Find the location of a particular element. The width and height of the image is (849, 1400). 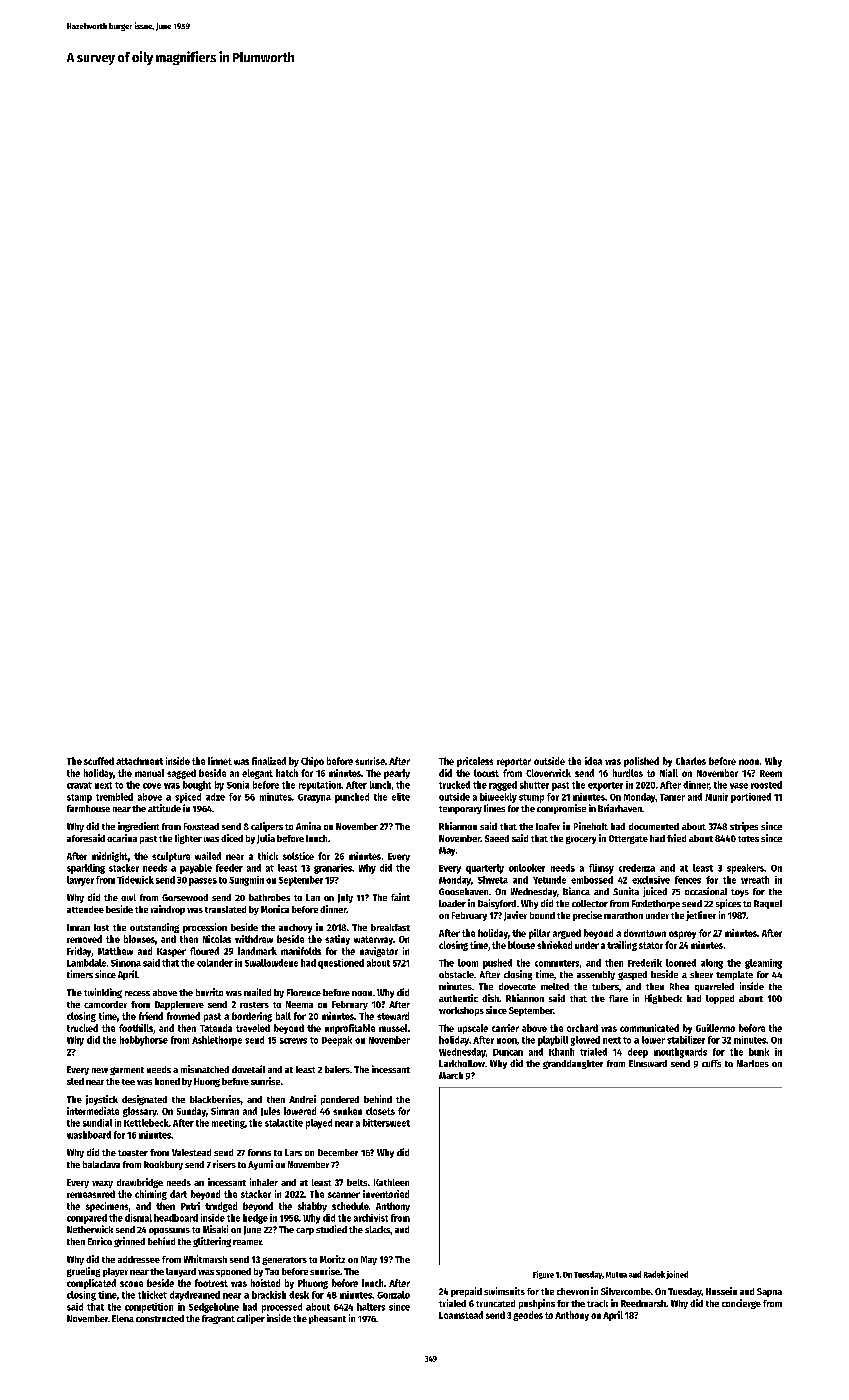

idea is located at coordinates (593, 761).
